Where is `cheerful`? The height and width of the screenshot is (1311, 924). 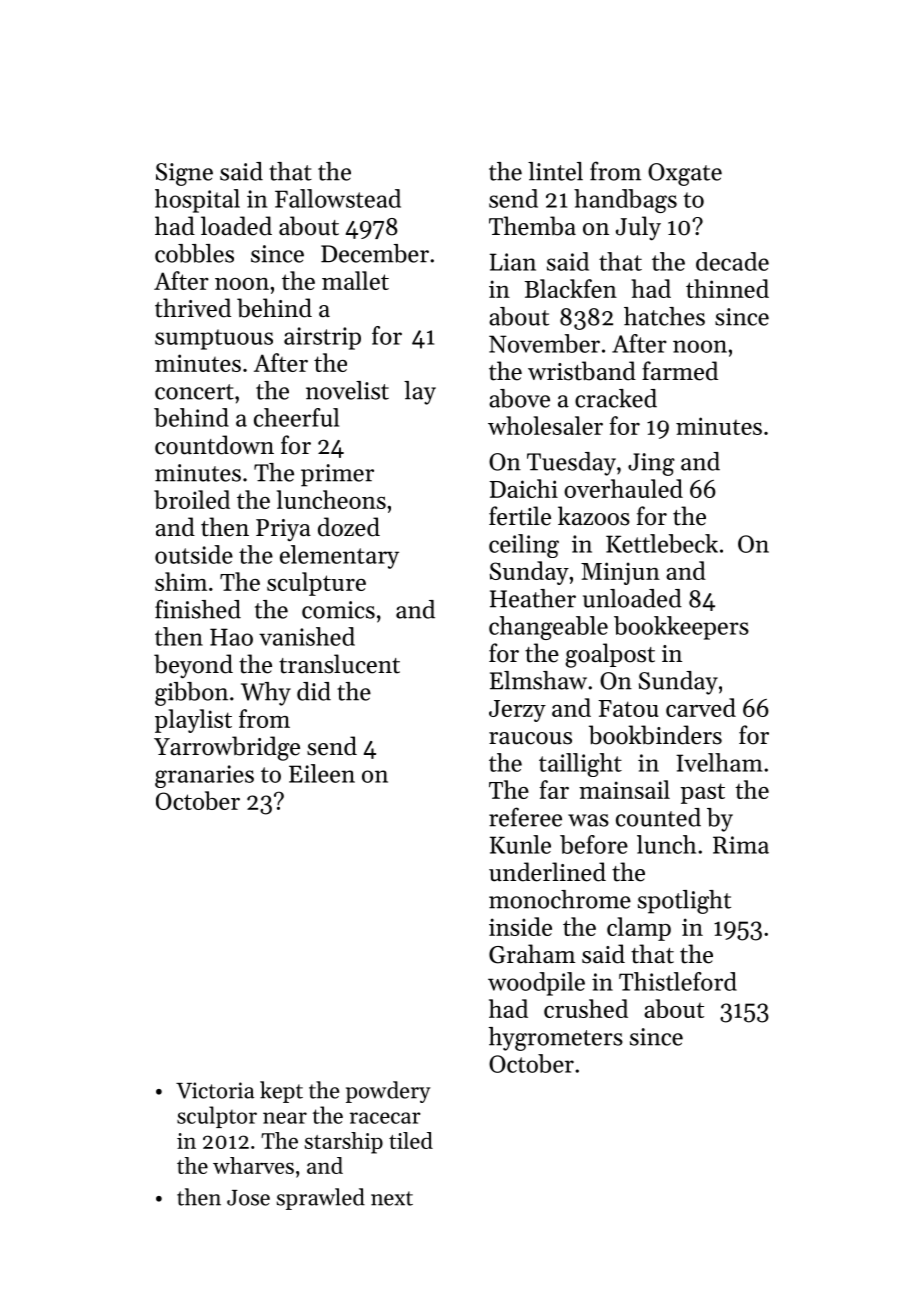
cheerful is located at coordinates (296, 417).
